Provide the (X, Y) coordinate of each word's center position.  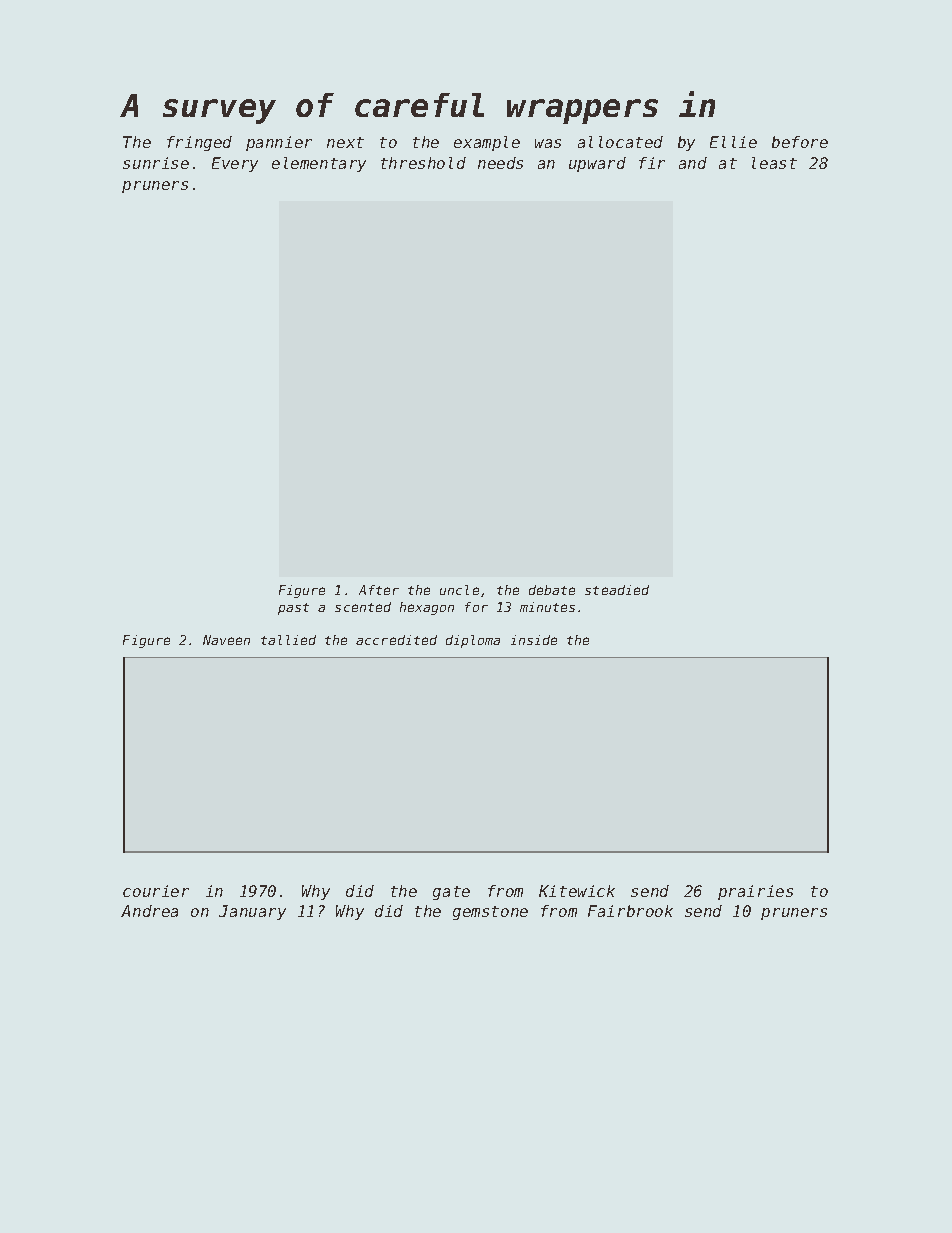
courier (156, 891)
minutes (547, 607)
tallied (288, 640)
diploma (473, 641)
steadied (617, 590)
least (774, 163)
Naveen (226, 640)
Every (235, 164)
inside (534, 640)
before (800, 142)
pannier (279, 143)
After (379, 590)
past (293, 609)
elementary (319, 164)
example (487, 143)
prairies (755, 892)
